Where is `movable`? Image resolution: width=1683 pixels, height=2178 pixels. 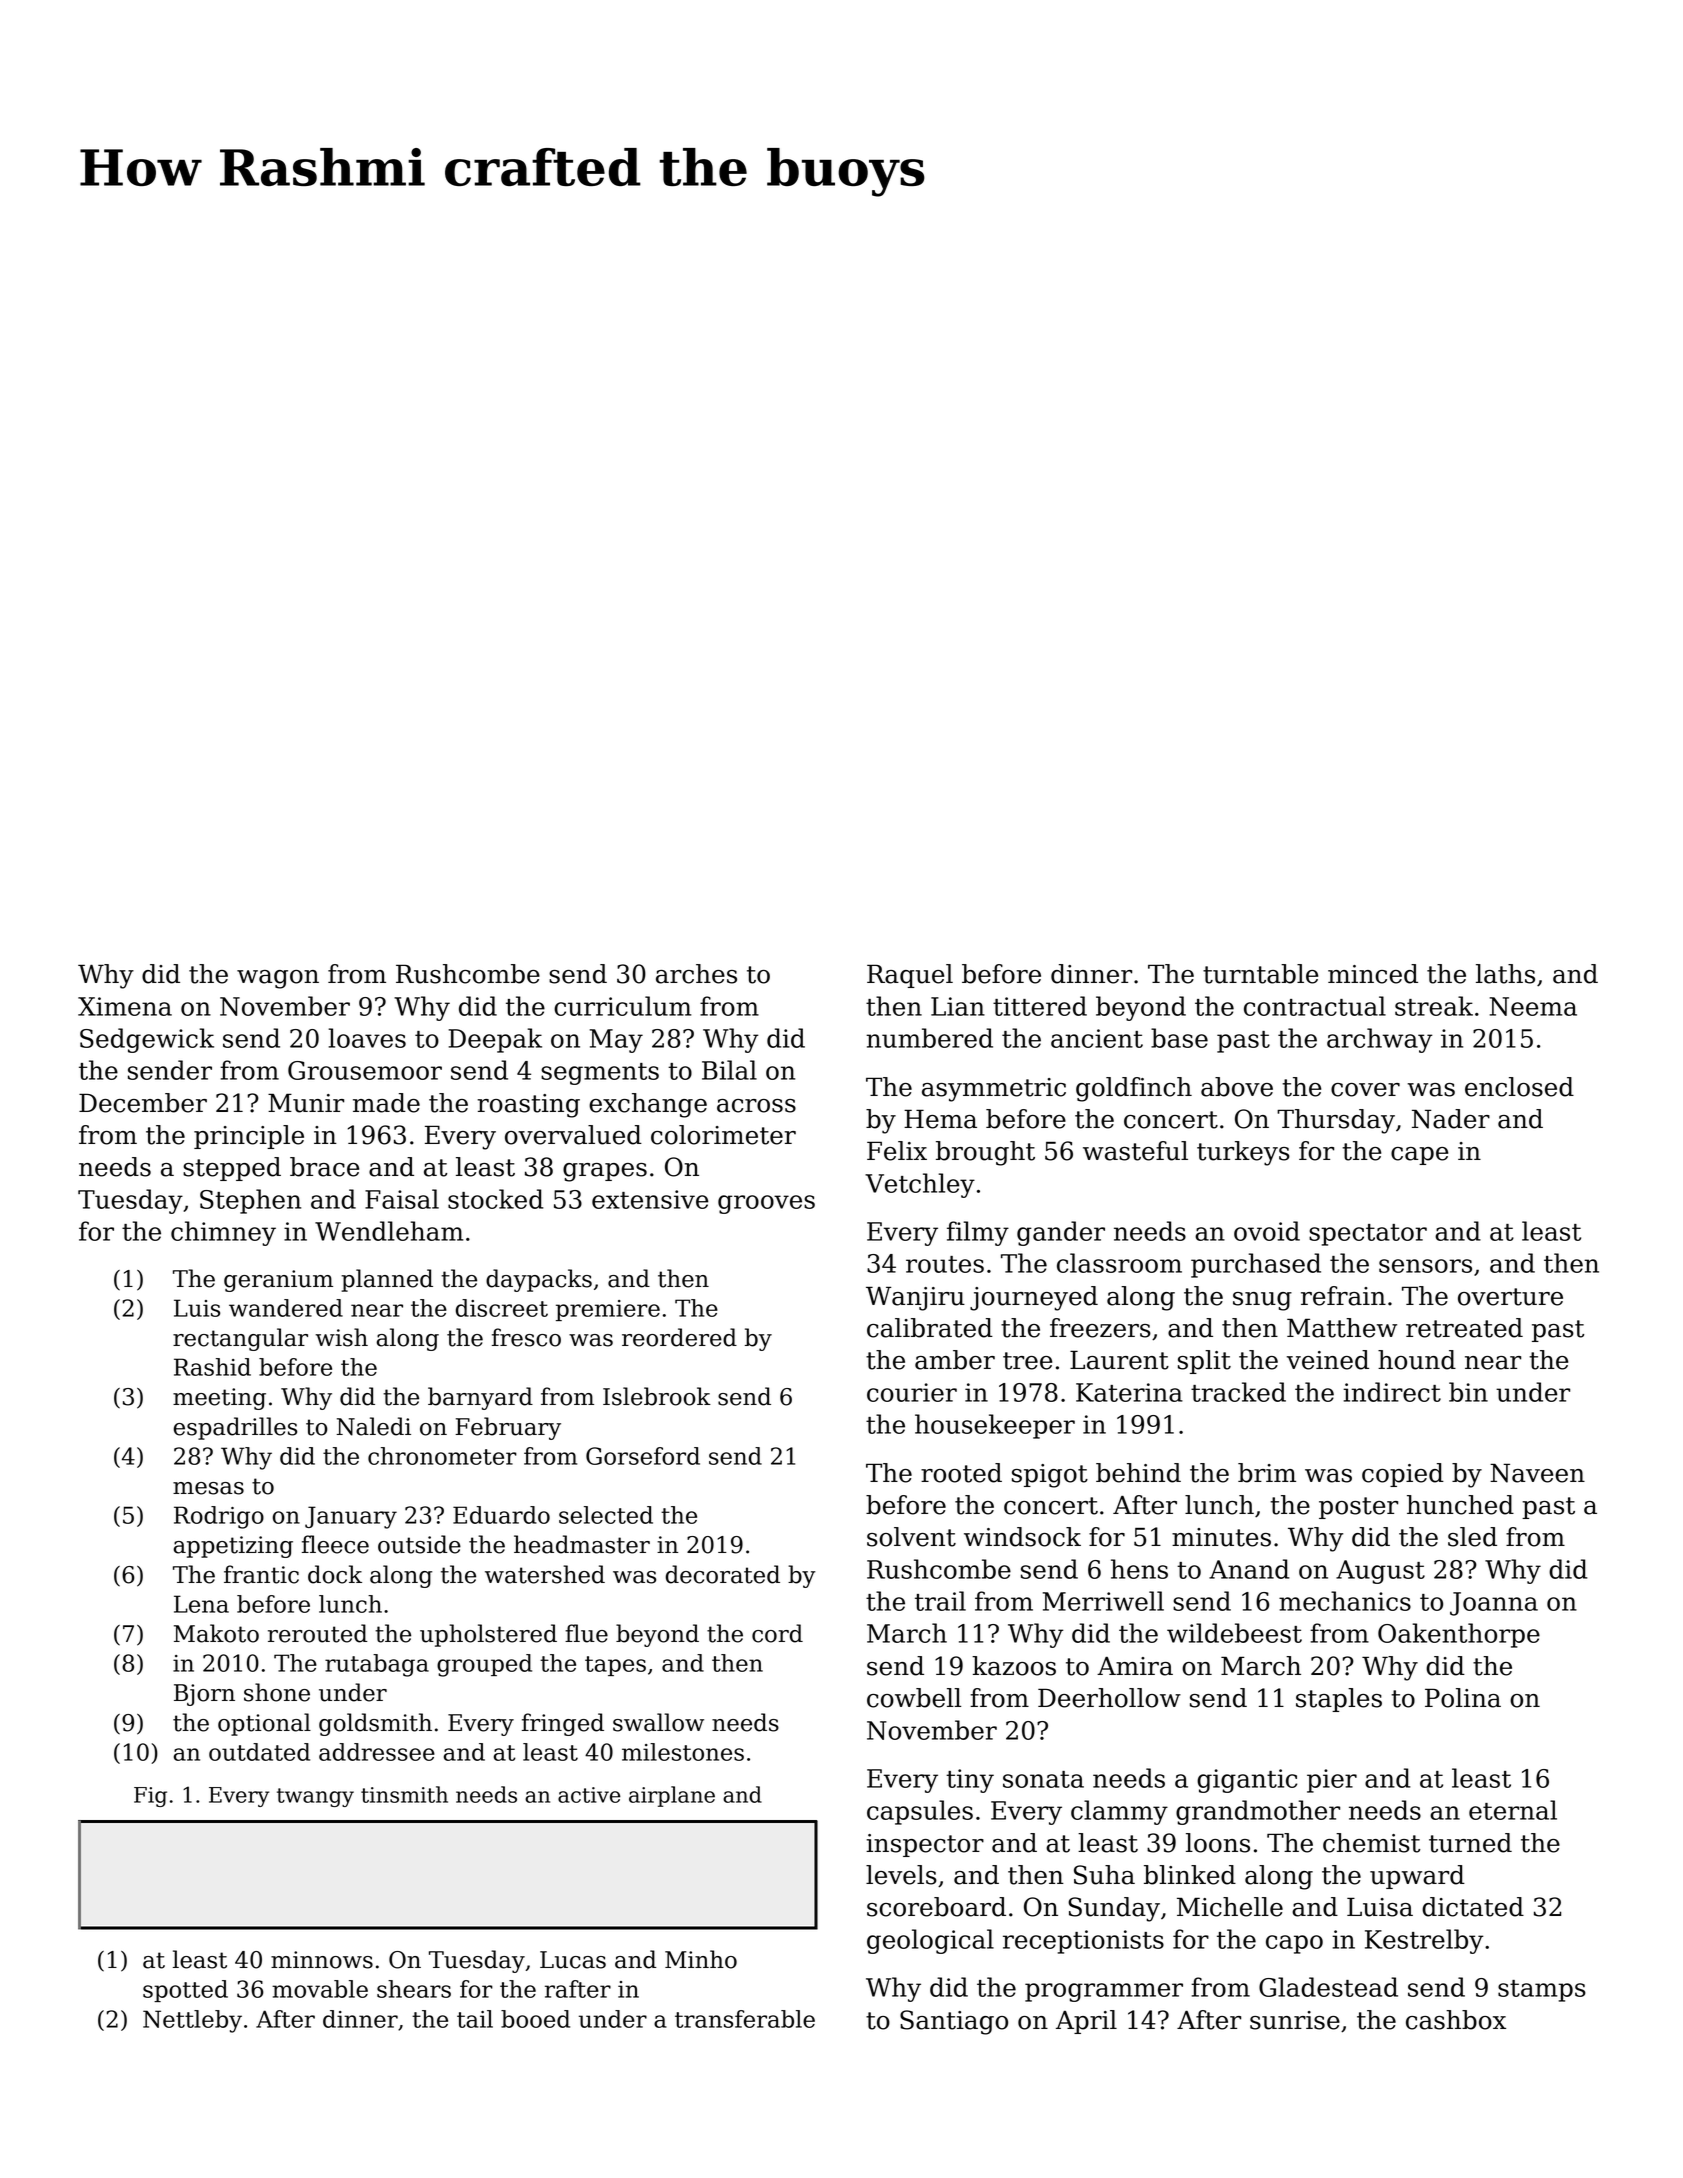 movable is located at coordinates (320, 1989).
